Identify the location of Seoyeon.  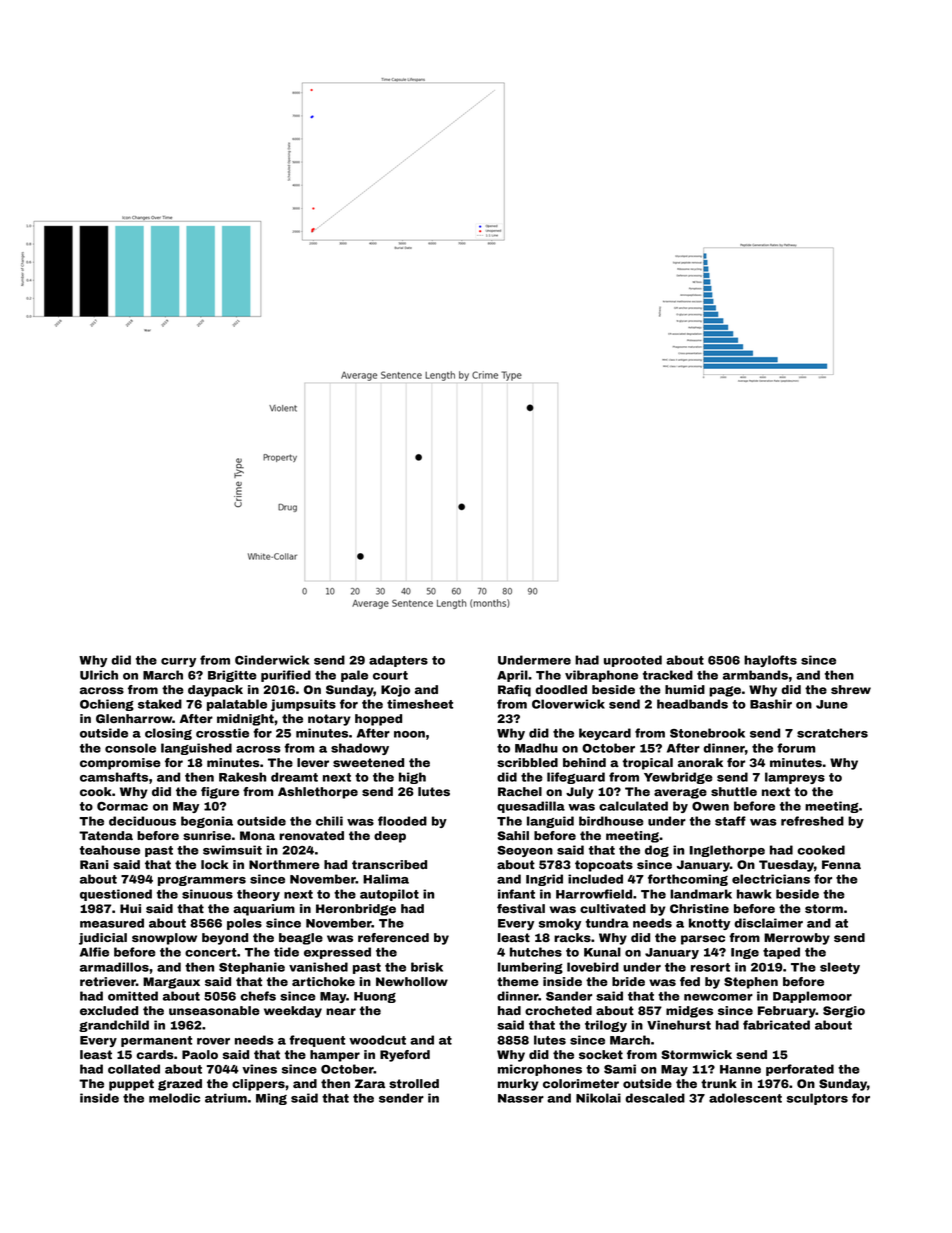
(525, 851).
